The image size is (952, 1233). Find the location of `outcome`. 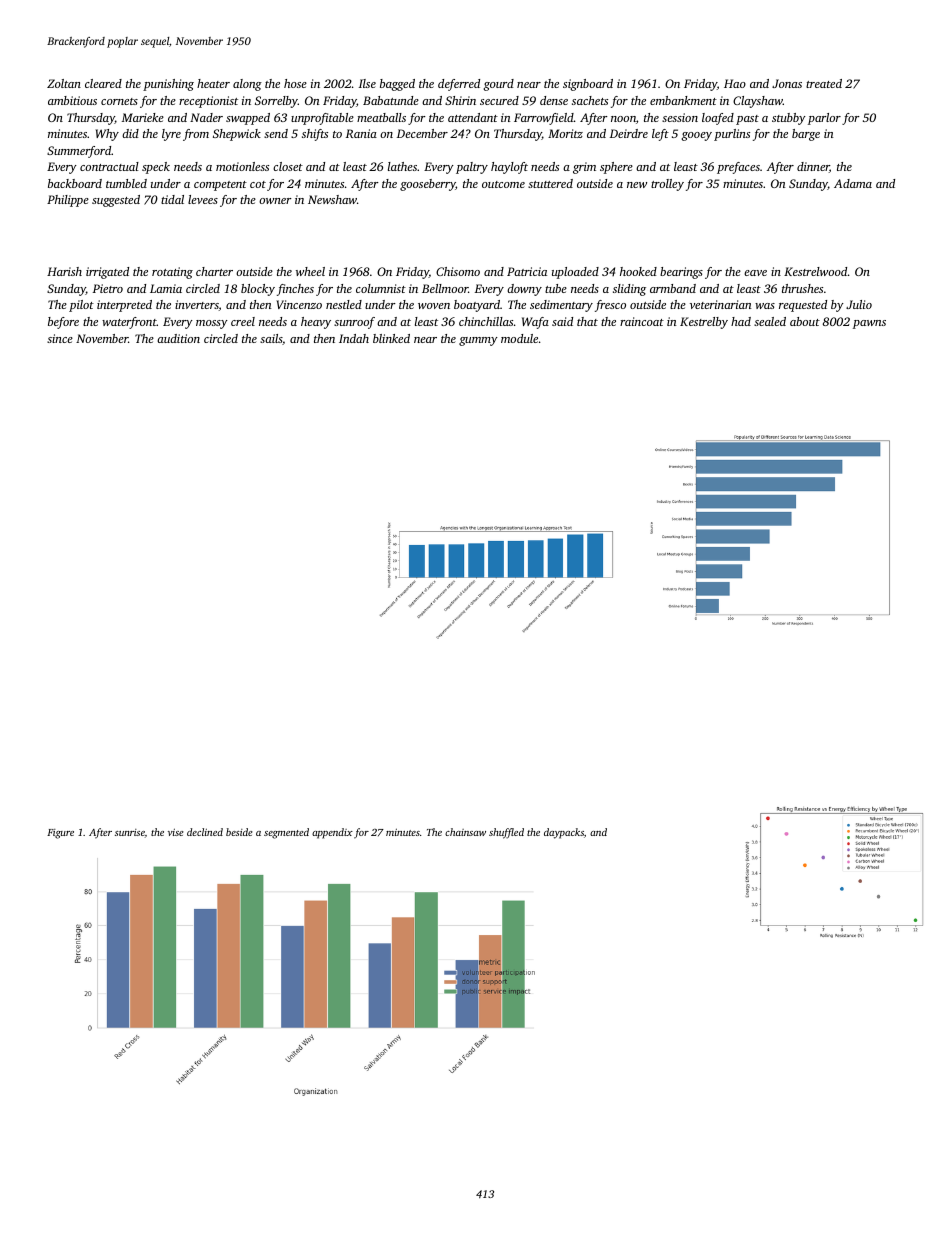

outcome is located at coordinates (503, 184).
